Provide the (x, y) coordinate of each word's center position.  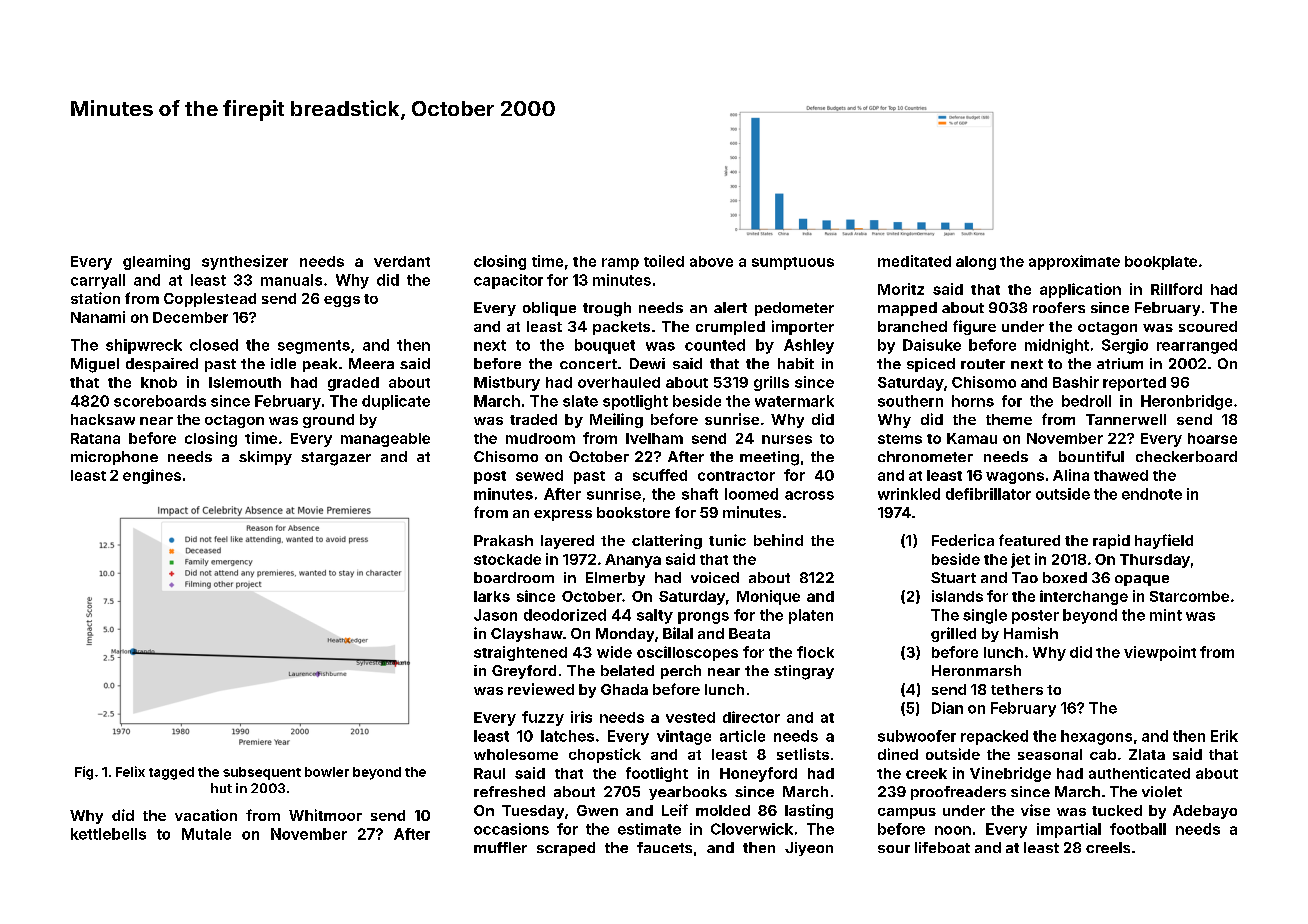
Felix (130, 771)
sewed (539, 475)
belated (627, 670)
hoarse (1212, 438)
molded (723, 810)
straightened (520, 653)
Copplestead (210, 300)
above (711, 261)
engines (152, 476)
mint (1166, 615)
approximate (1074, 262)
